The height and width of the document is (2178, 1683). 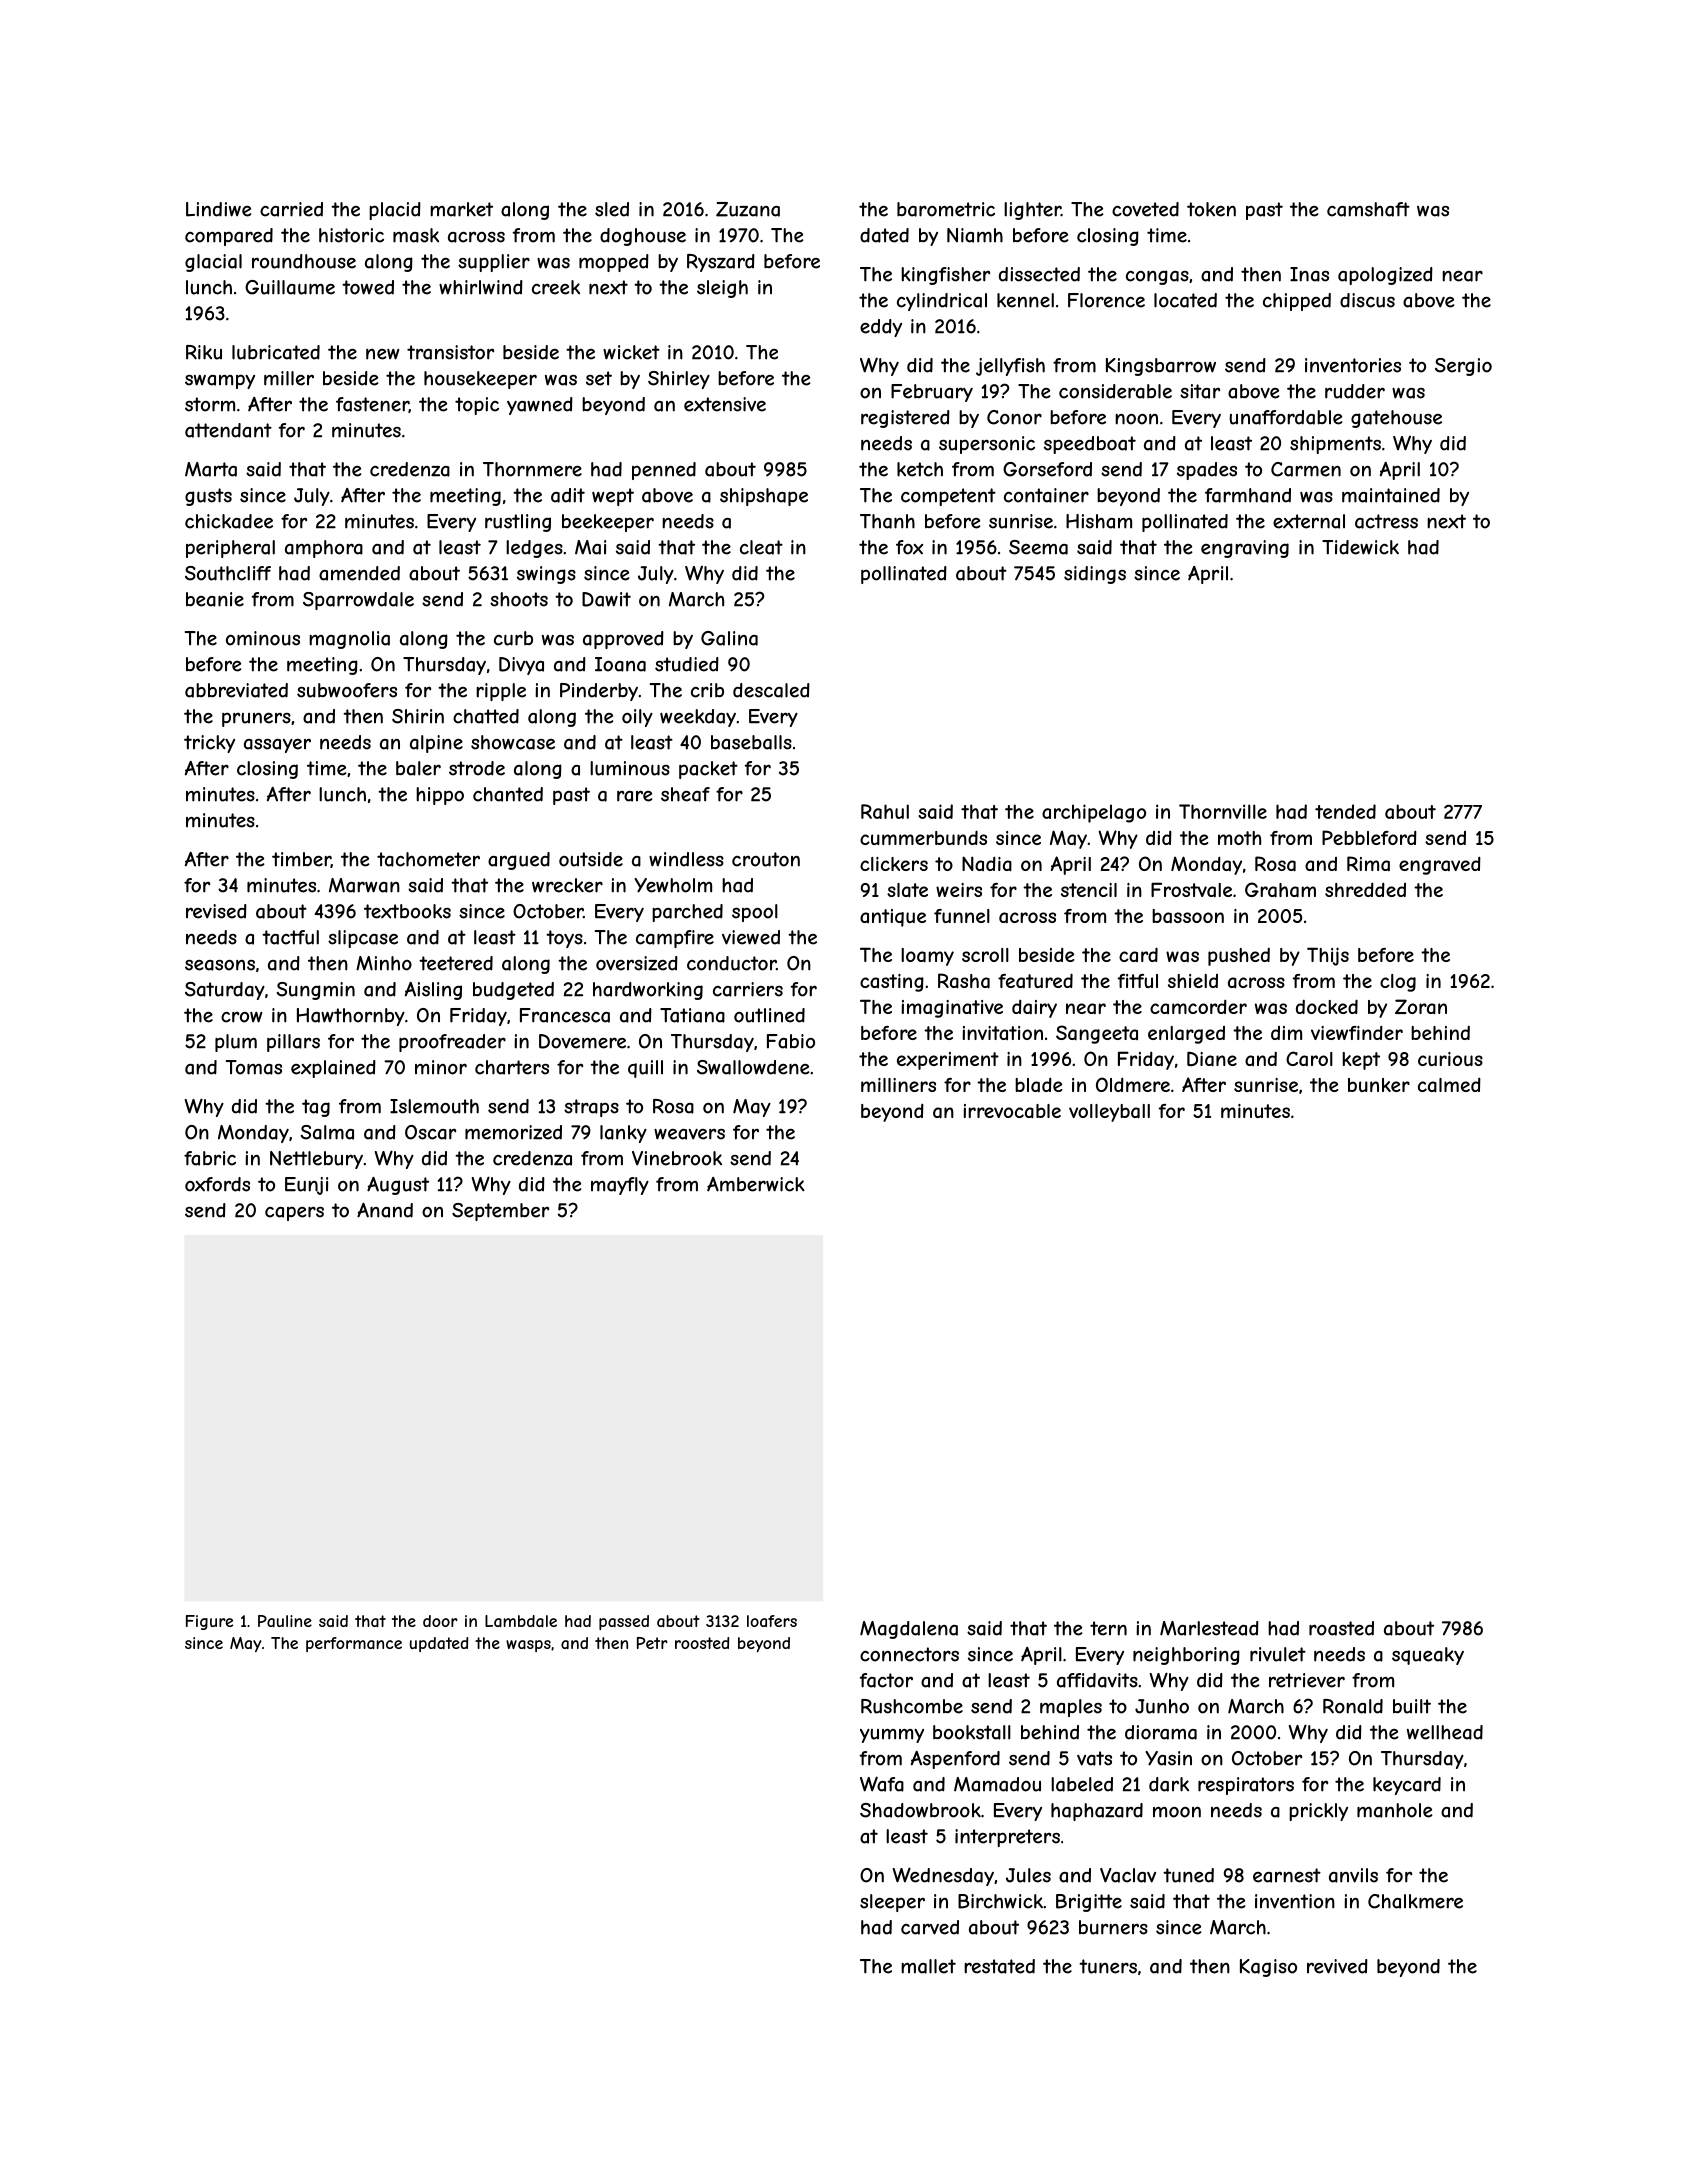 What do you see at coordinates (461, 209) in the document?
I see `market` at bounding box center [461, 209].
